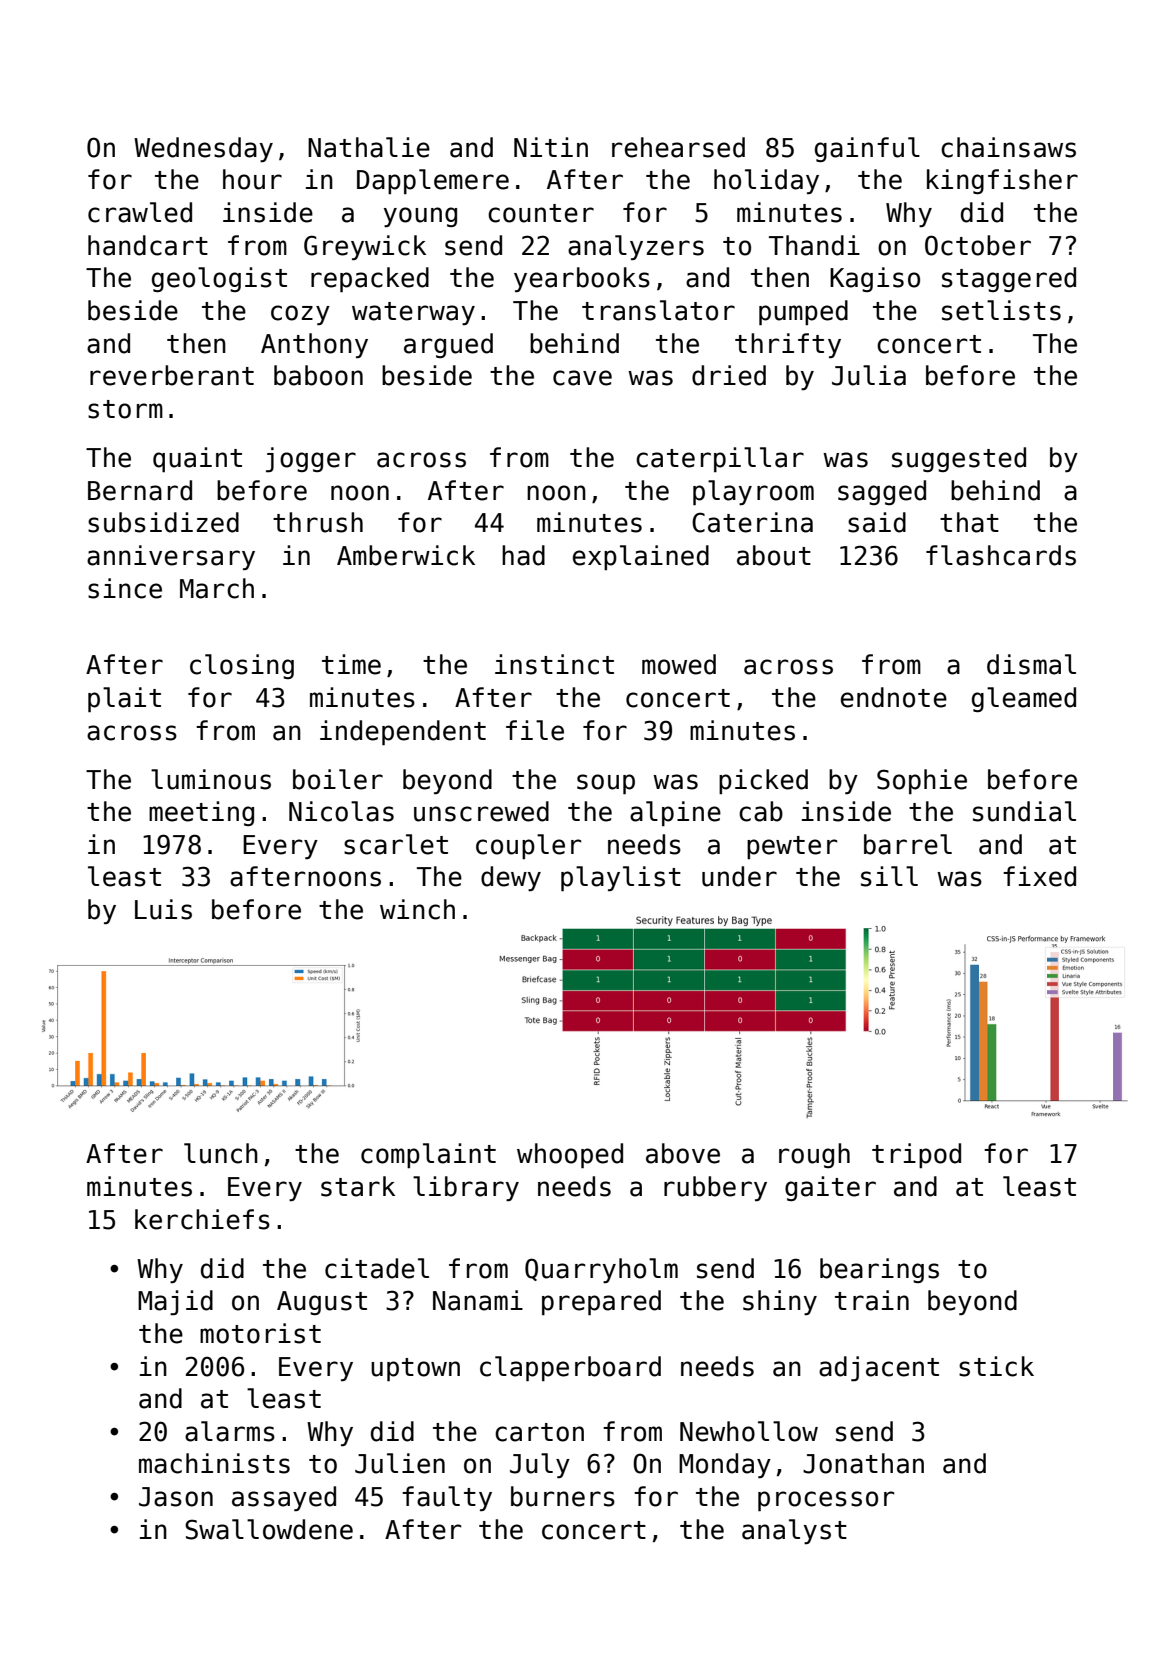 The width and height of the screenshot is (1165, 1654). I want to click on independent, so click(403, 732).
